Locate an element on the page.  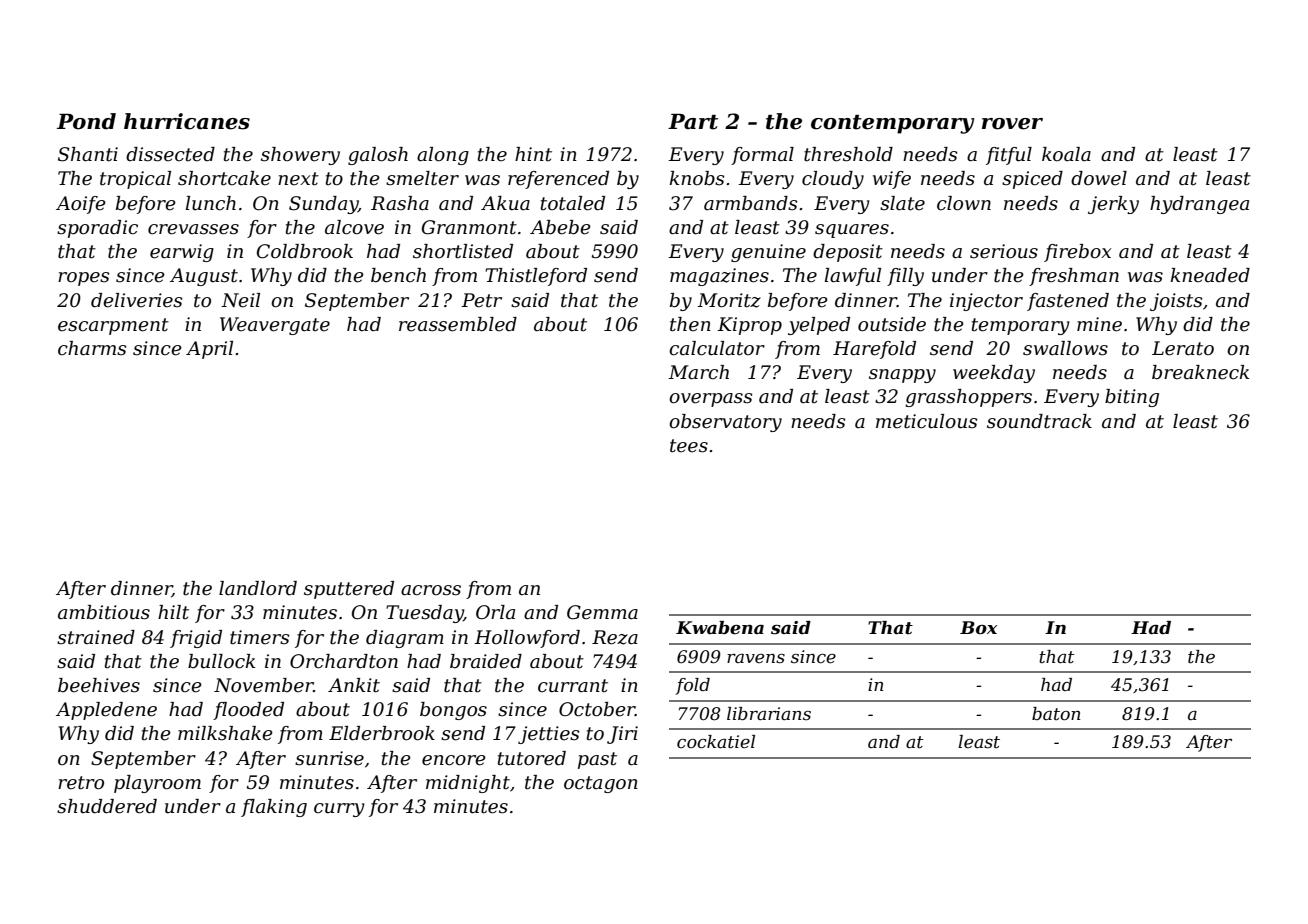
baton is located at coordinates (1056, 713).
